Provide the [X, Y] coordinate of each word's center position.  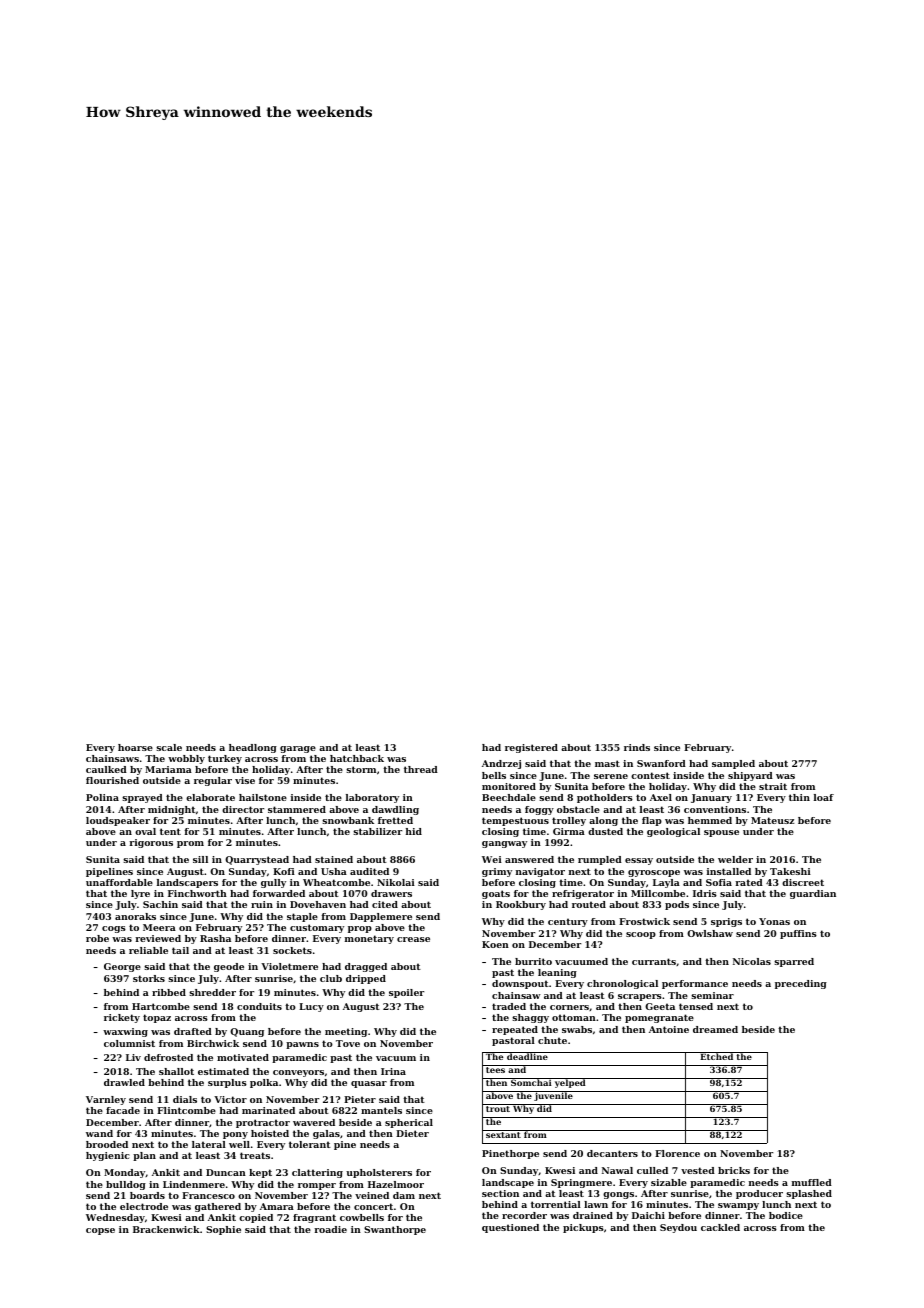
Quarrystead [257, 860]
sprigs [726, 922]
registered [531, 748]
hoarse [135, 747]
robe [97, 938]
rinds [637, 747]
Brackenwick [166, 1229]
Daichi [648, 1215]
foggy [539, 810]
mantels [381, 1110]
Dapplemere [381, 917]
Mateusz [772, 820]
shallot [176, 1071]
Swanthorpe [395, 1230]
